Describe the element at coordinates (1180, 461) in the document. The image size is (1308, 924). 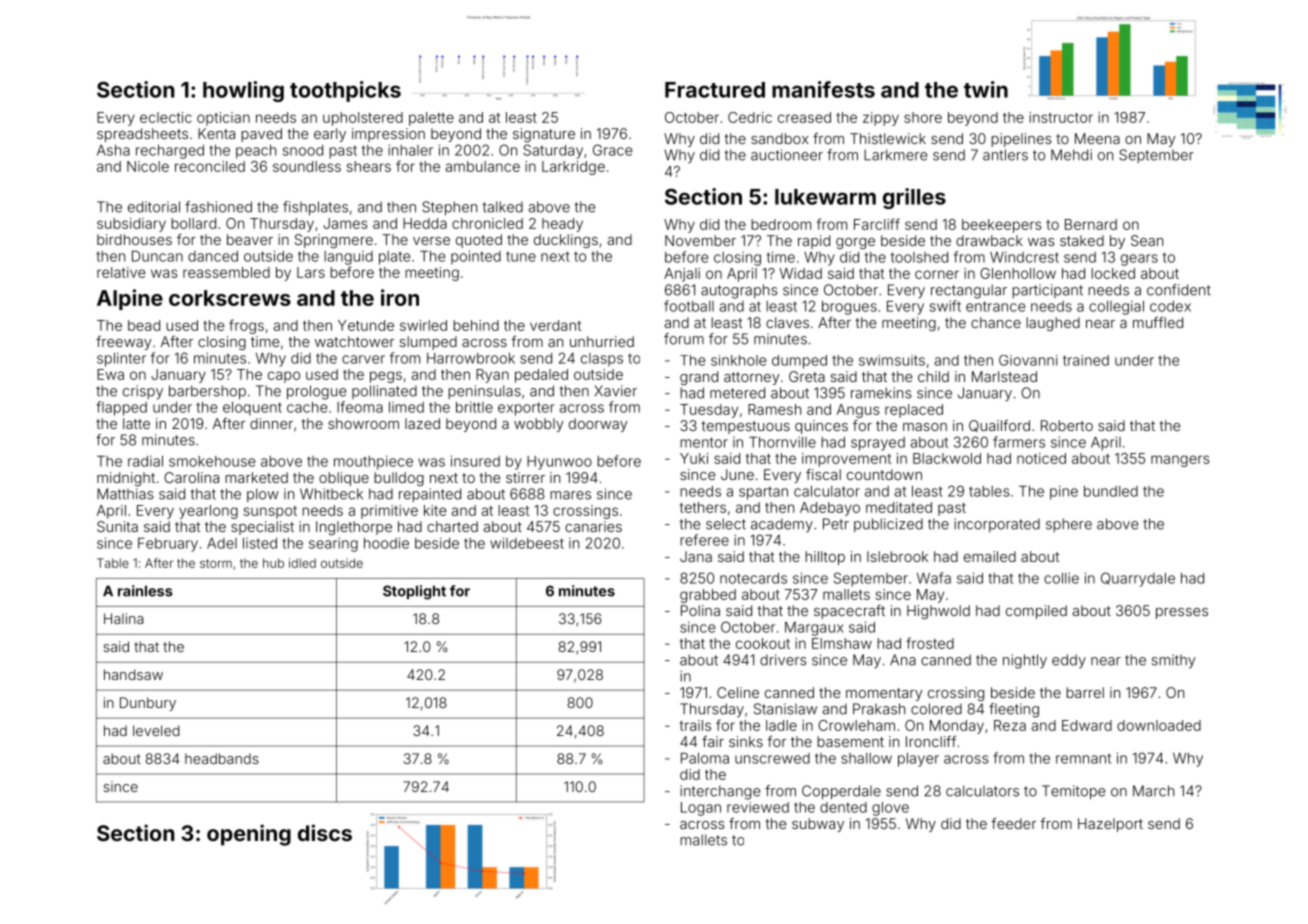
I see `mangers` at that location.
